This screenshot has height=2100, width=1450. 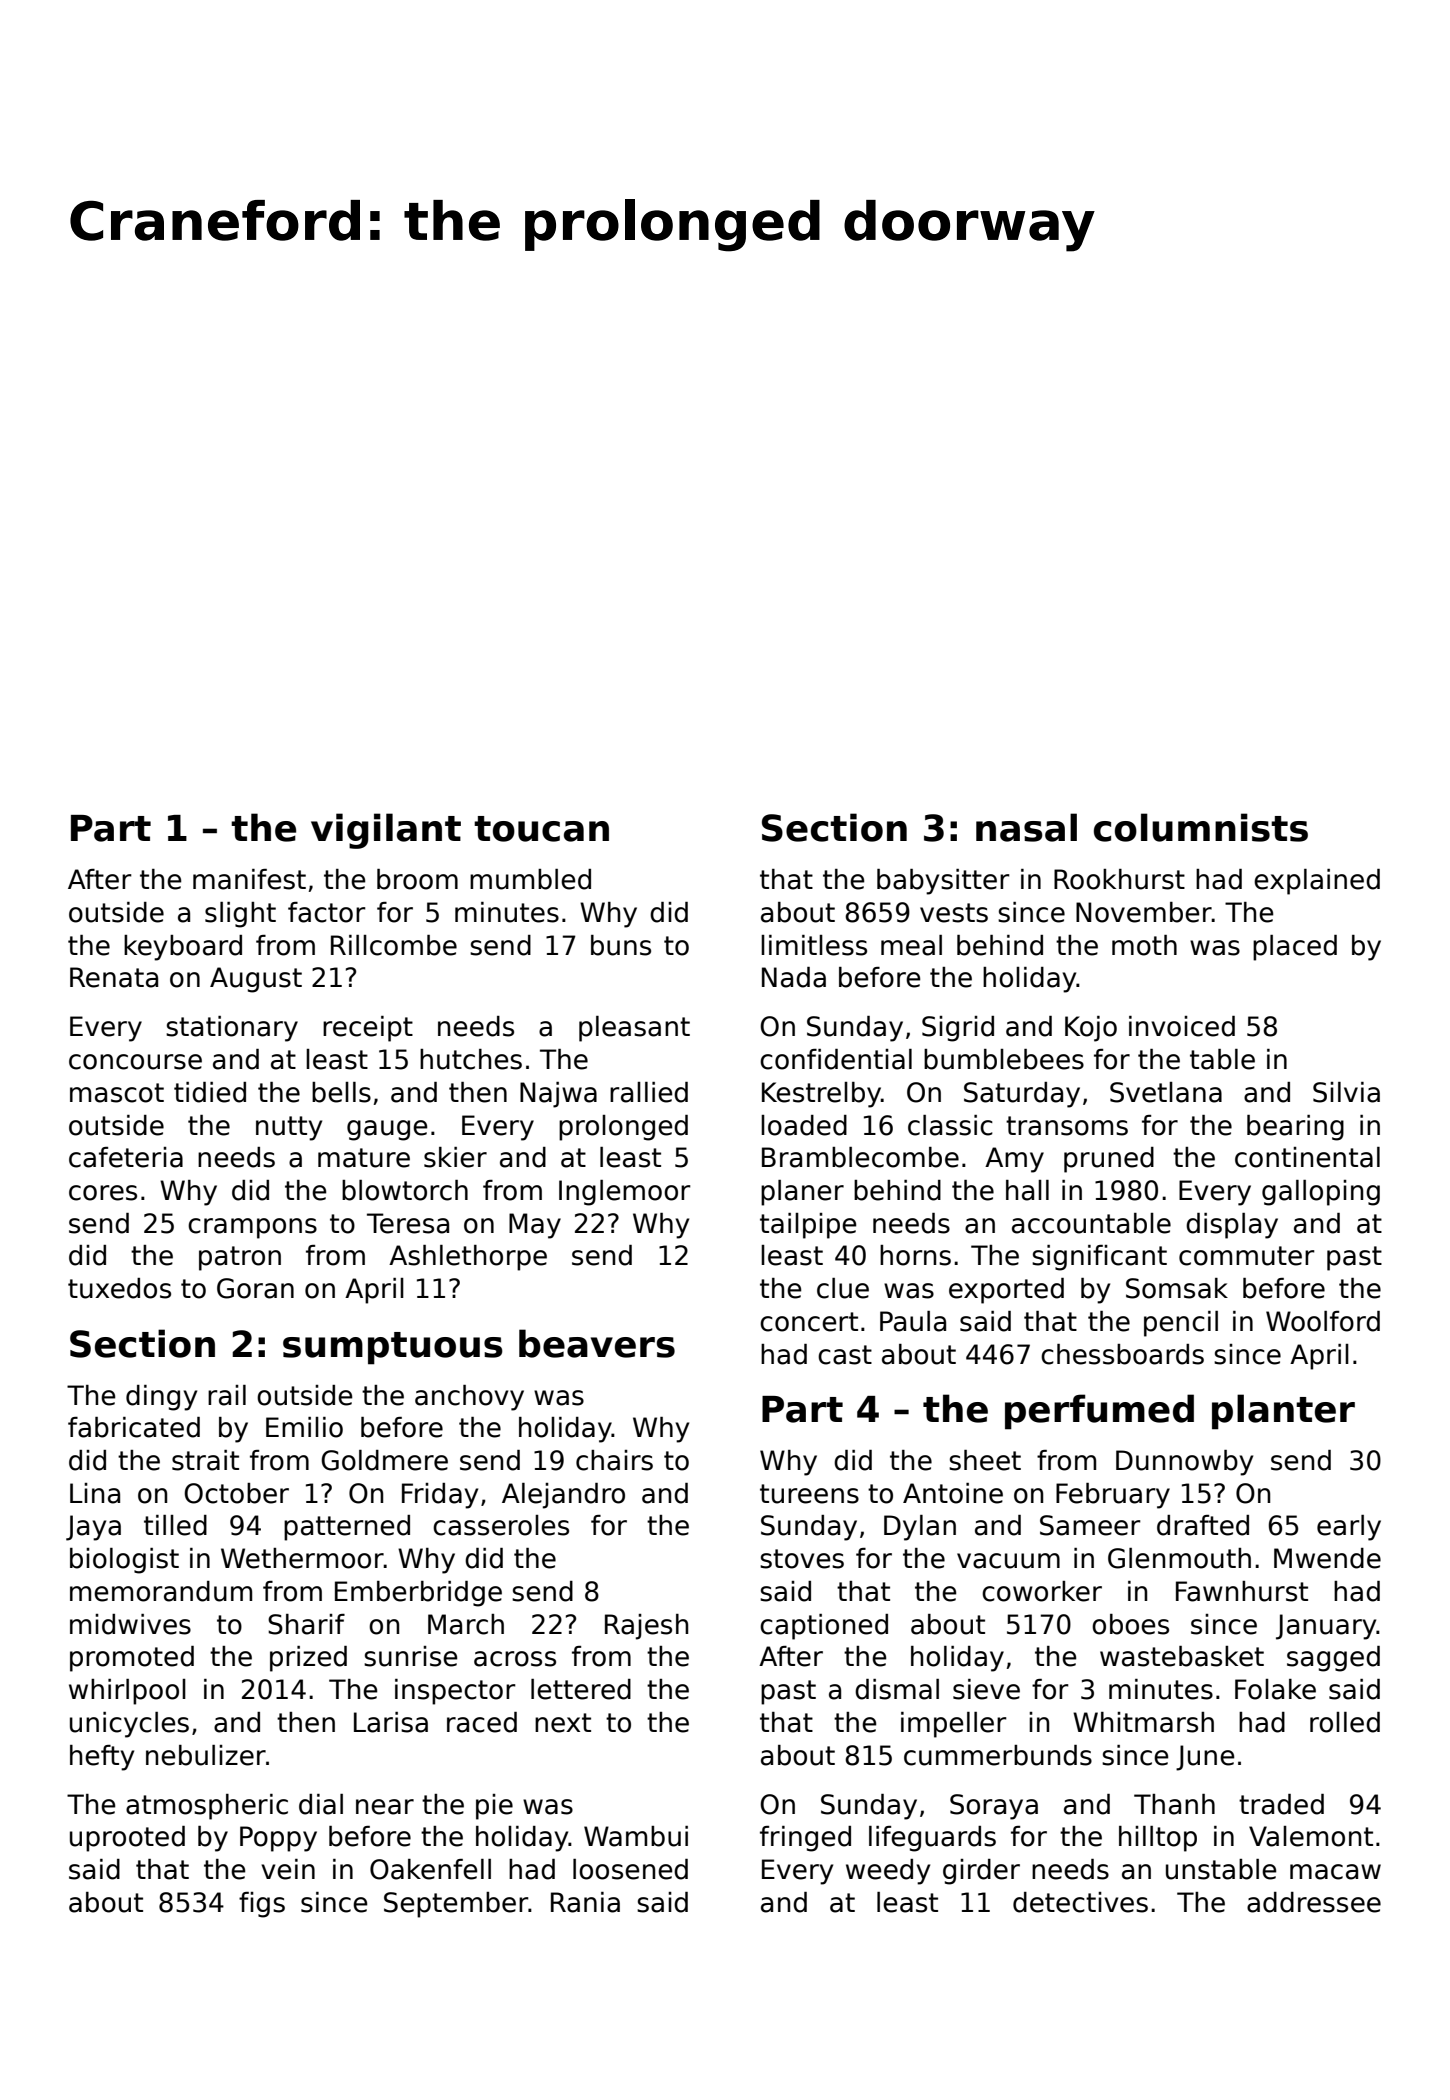 I want to click on cafeteria, so click(x=126, y=1157).
